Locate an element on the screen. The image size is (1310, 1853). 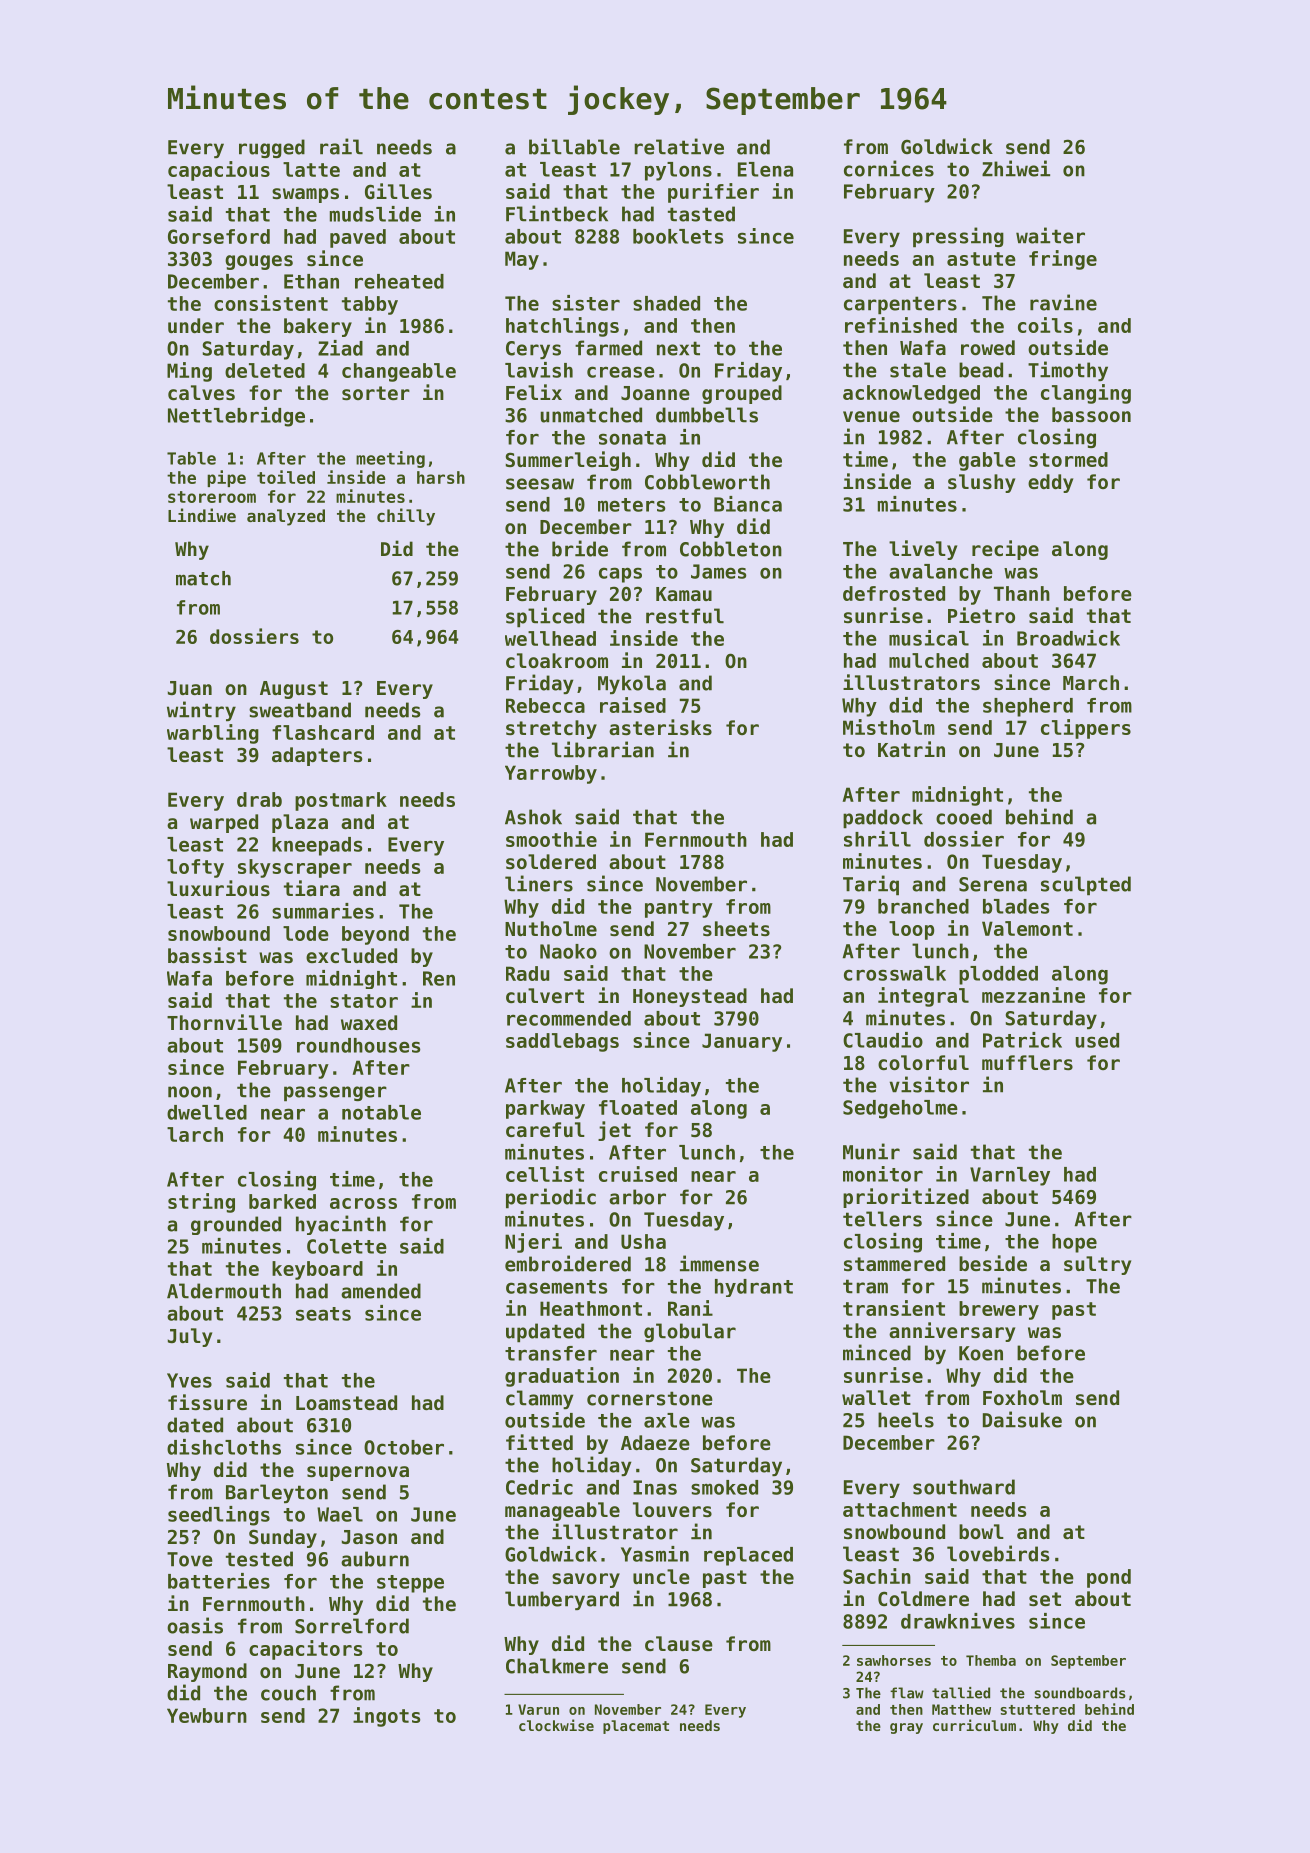
Flintbeck is located at coordinates (557, 213).
